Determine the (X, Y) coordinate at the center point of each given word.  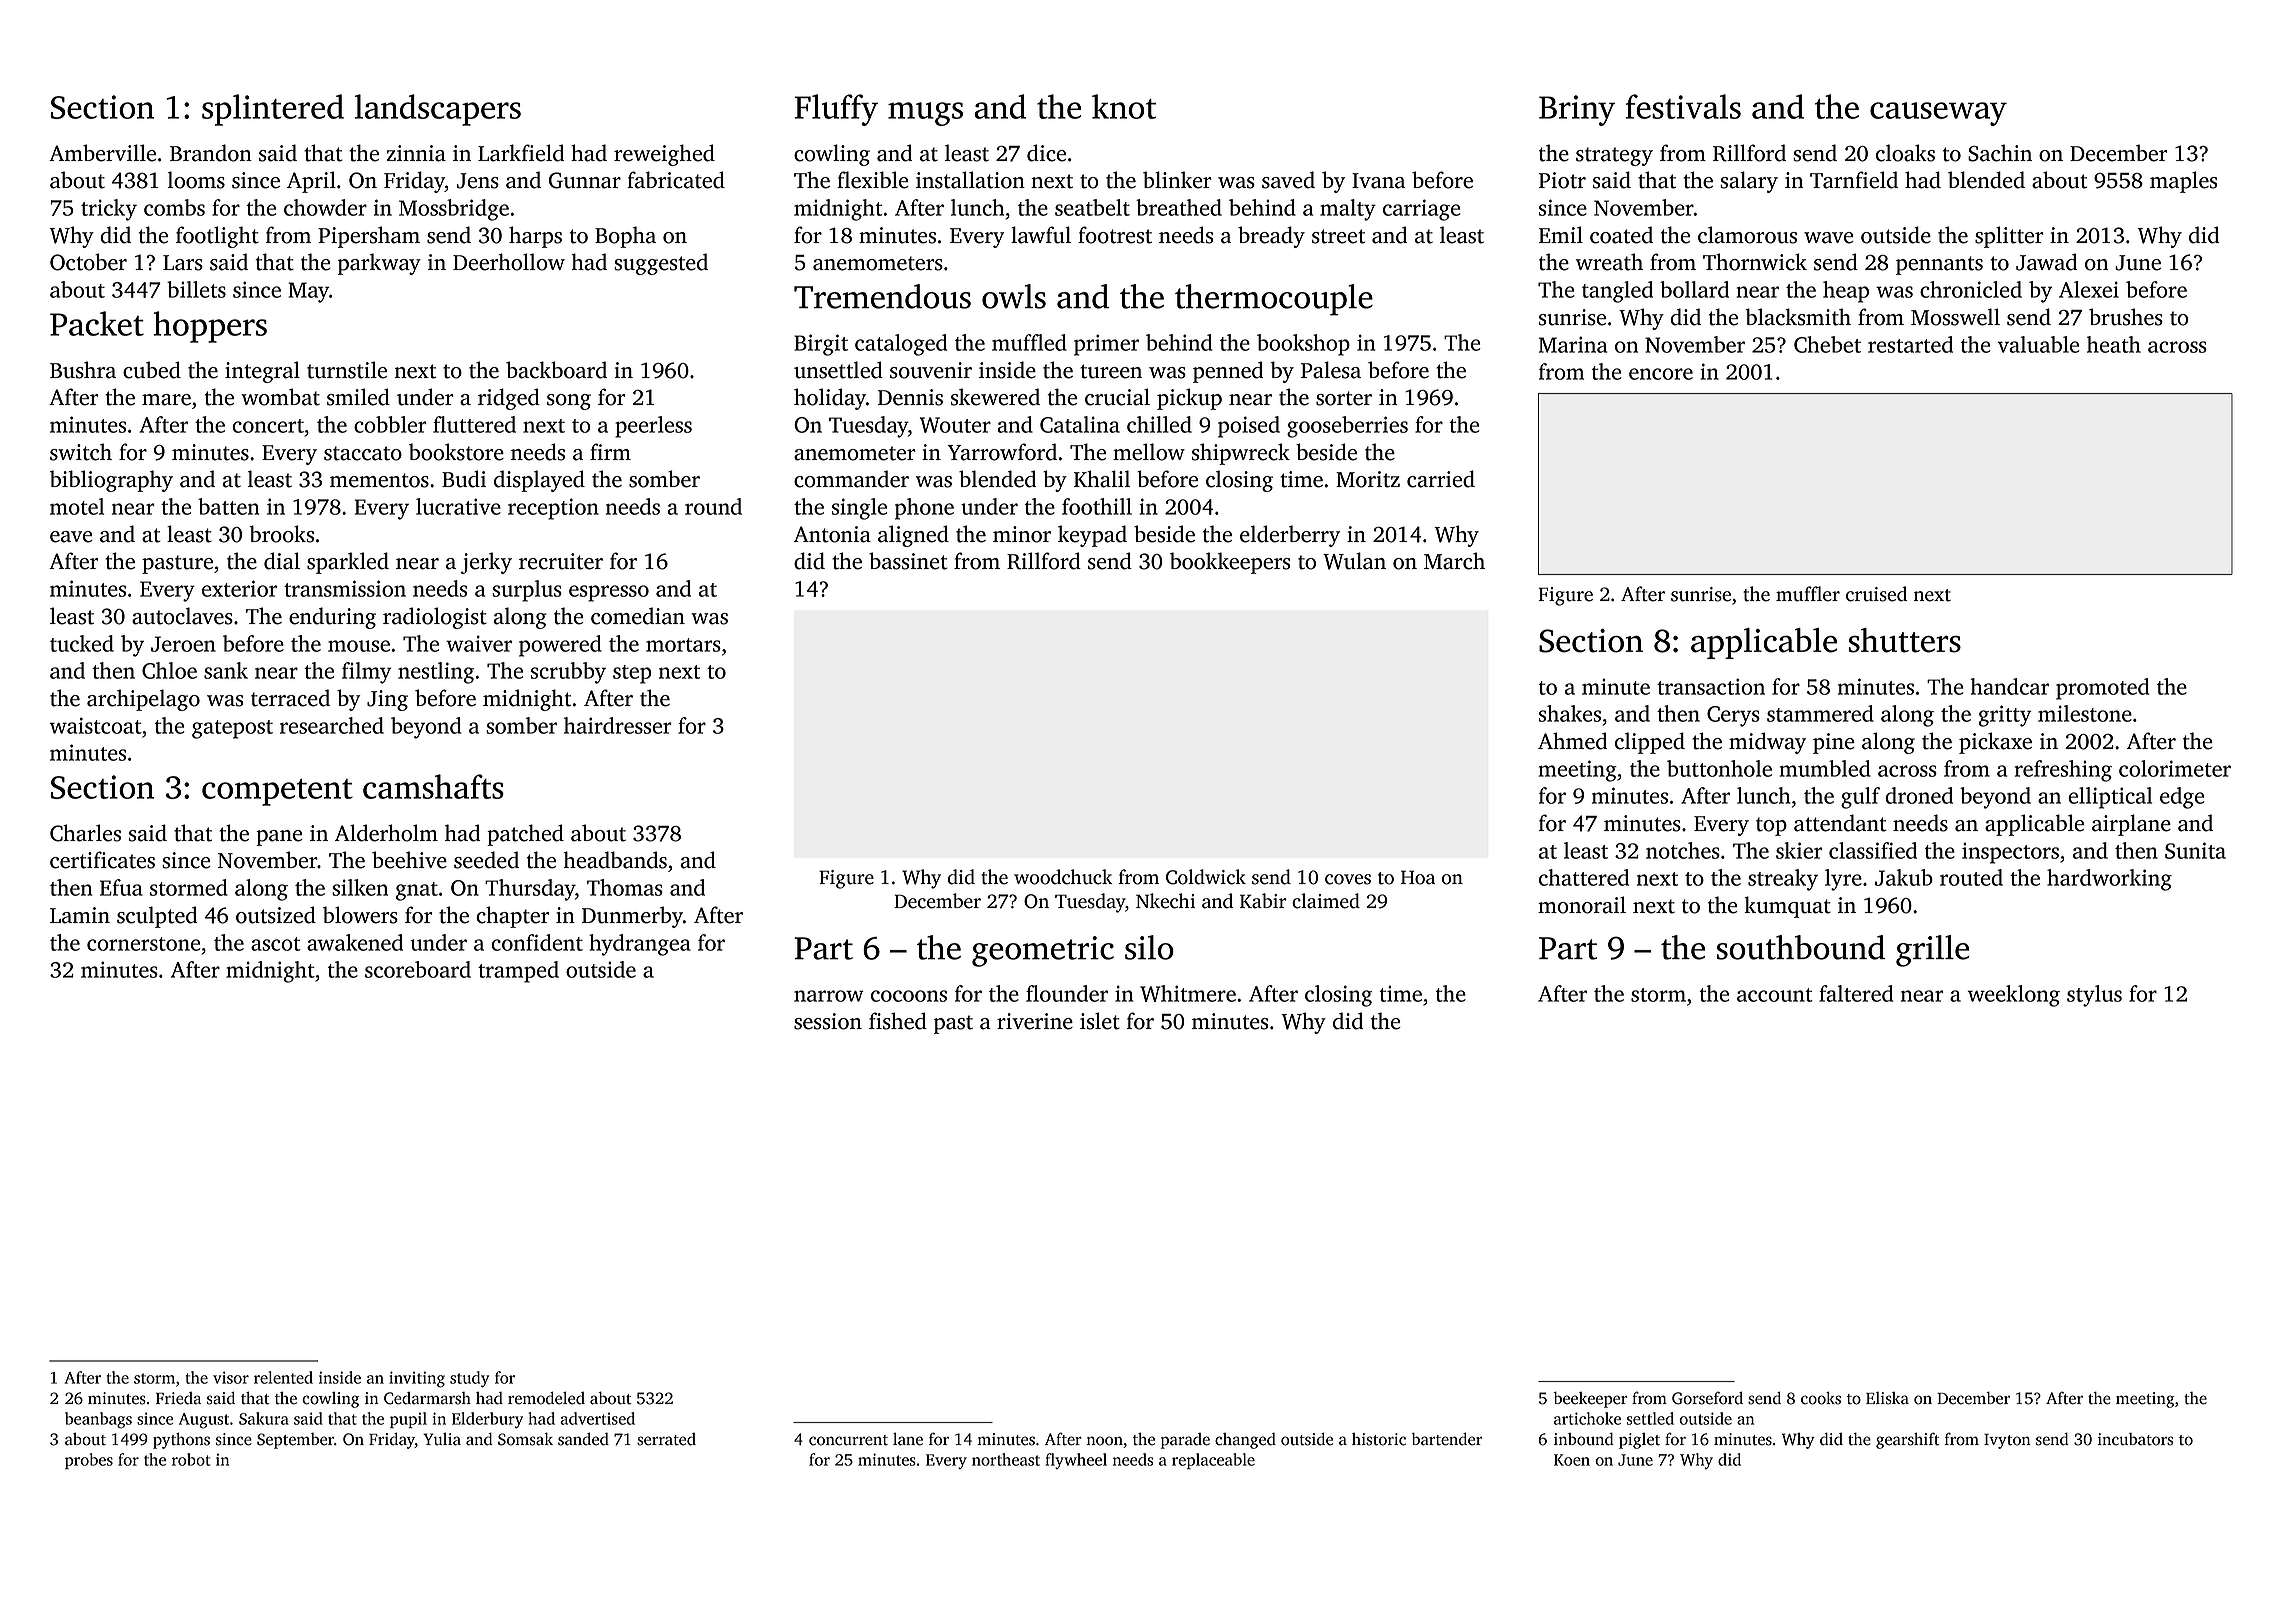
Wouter (955, 425)
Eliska (1887, 1398)
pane (279, 838)
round (713, 506)
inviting (417, 1379)
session (828, 1021)
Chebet (1827, 344)
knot (1124, 106)
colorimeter (2175, 768)
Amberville (102, 153)
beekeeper (1590, 1400)
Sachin (2000, 153)
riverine (1035, 1021)
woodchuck (1063, 877)
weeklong (2014, 996)
